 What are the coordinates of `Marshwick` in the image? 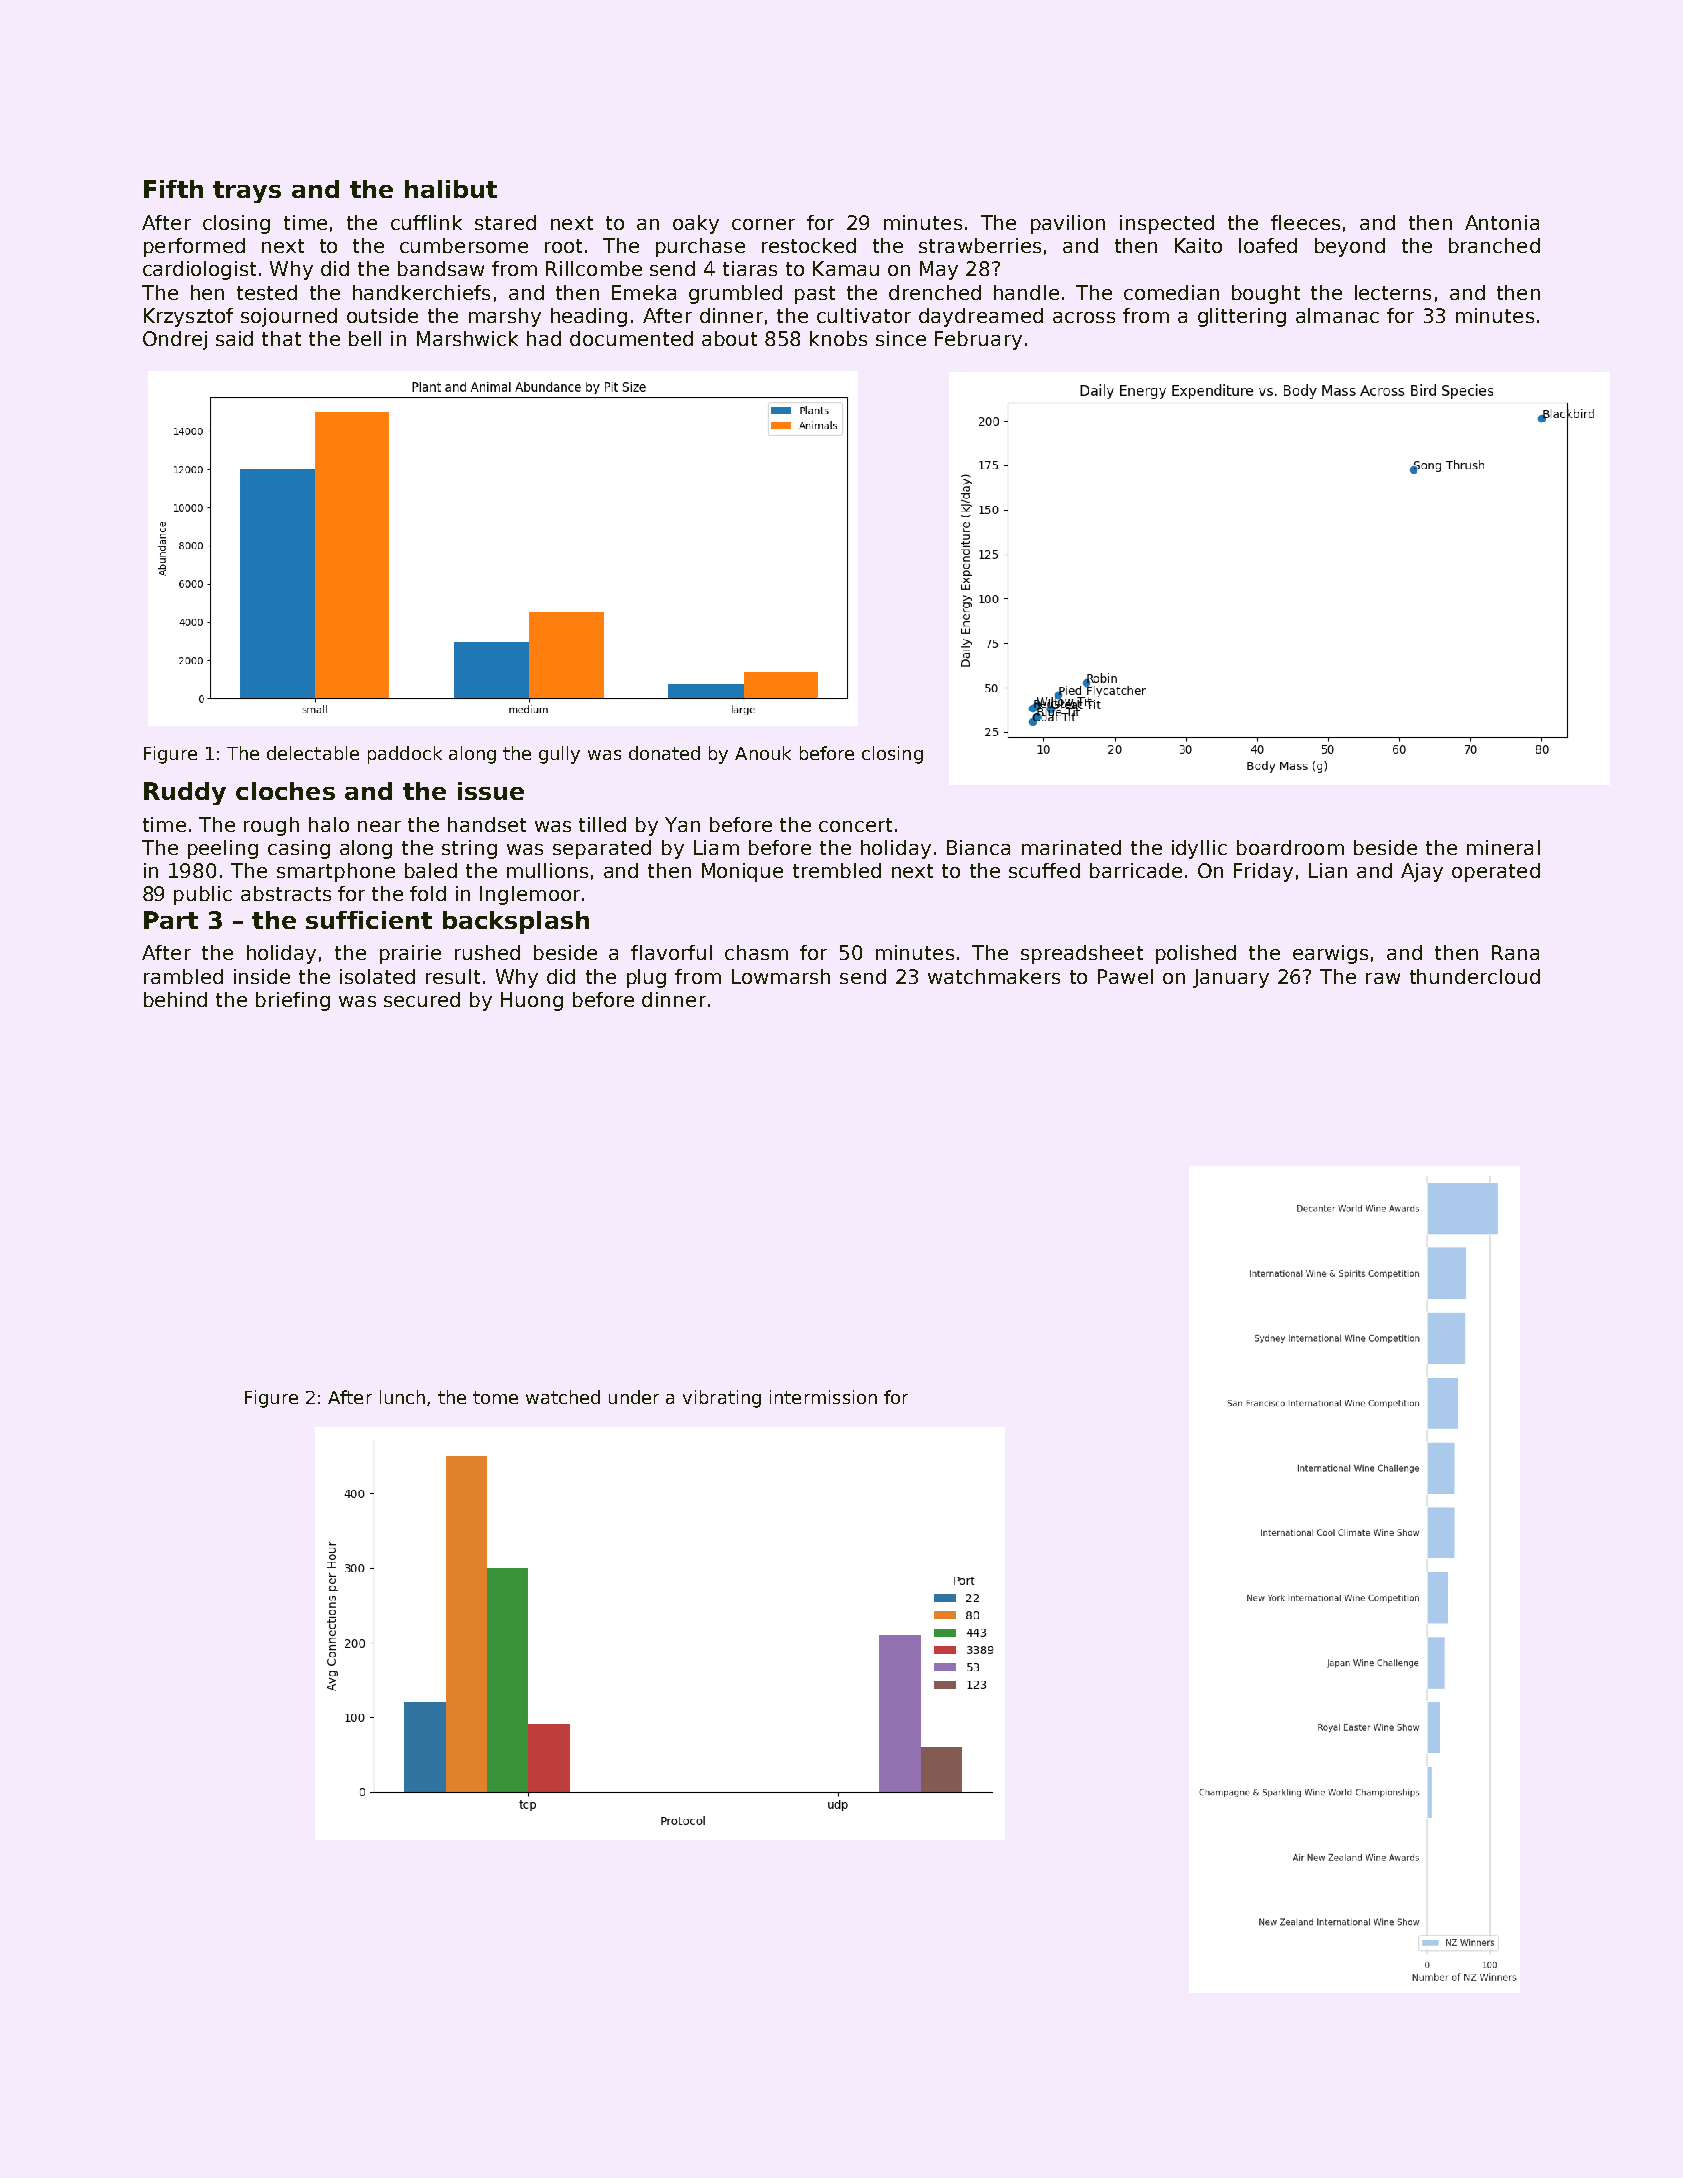 It's located at (467, 338).
